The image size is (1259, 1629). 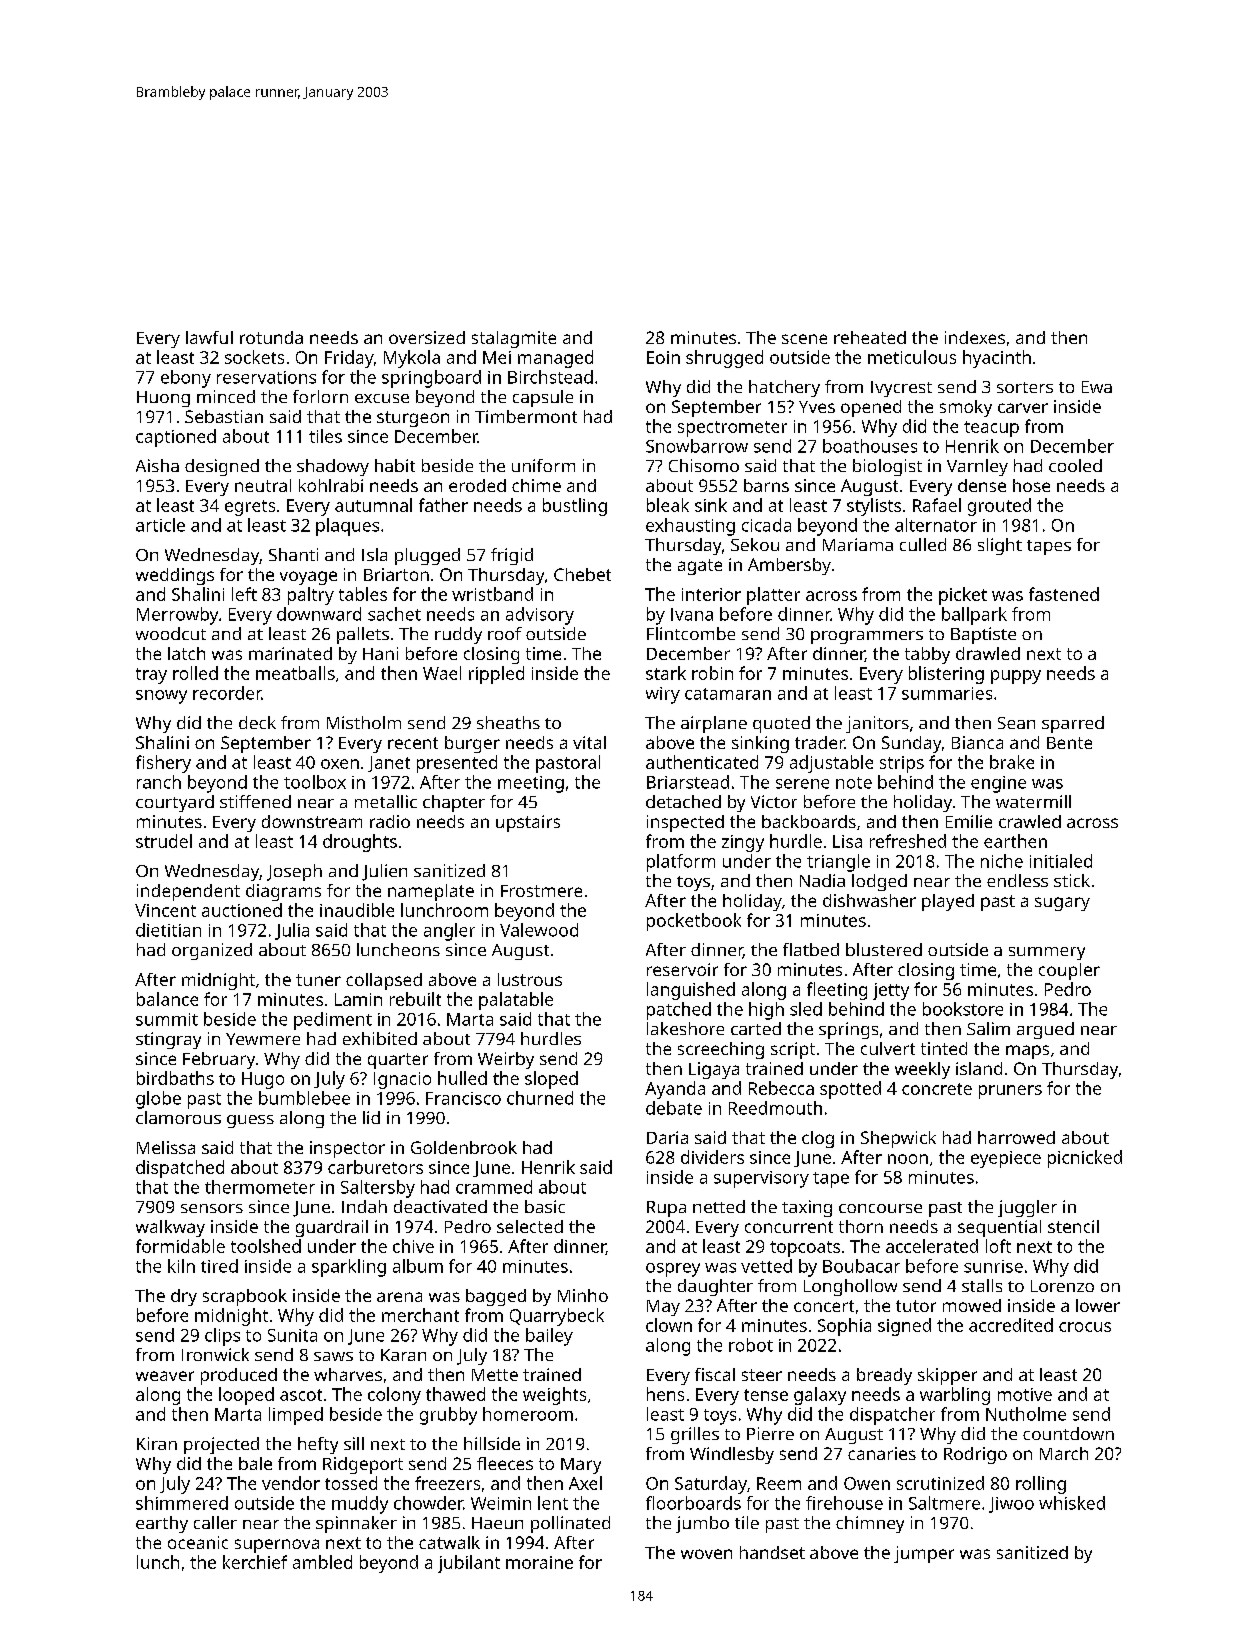 What do you see at coordinates (998, 1246) in the page?
I see `loft` at bounding box center [998, 1246].
